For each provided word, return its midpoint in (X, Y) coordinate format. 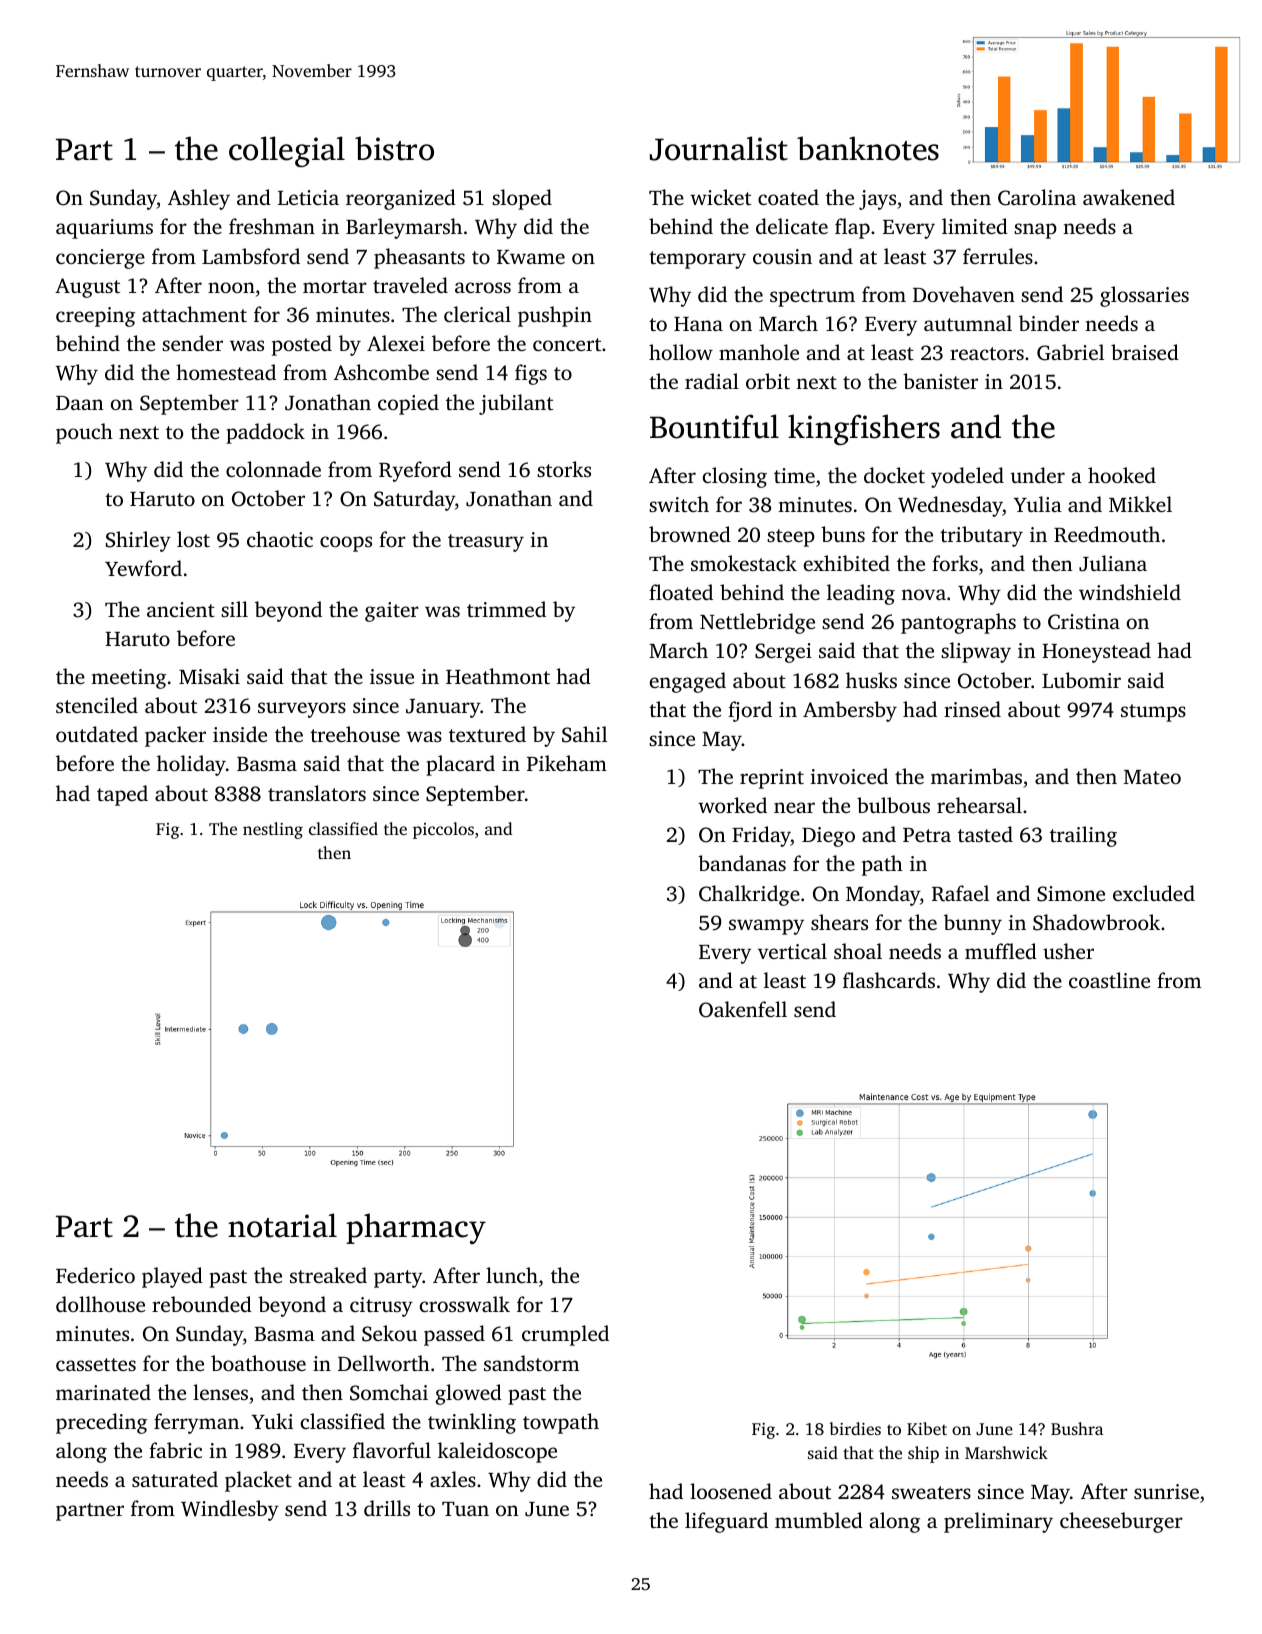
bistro (394, 148)
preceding (101, 1423)
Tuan (465, 1509)
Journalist (719, 148)
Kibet (927, 1428)
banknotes (868, 148)
